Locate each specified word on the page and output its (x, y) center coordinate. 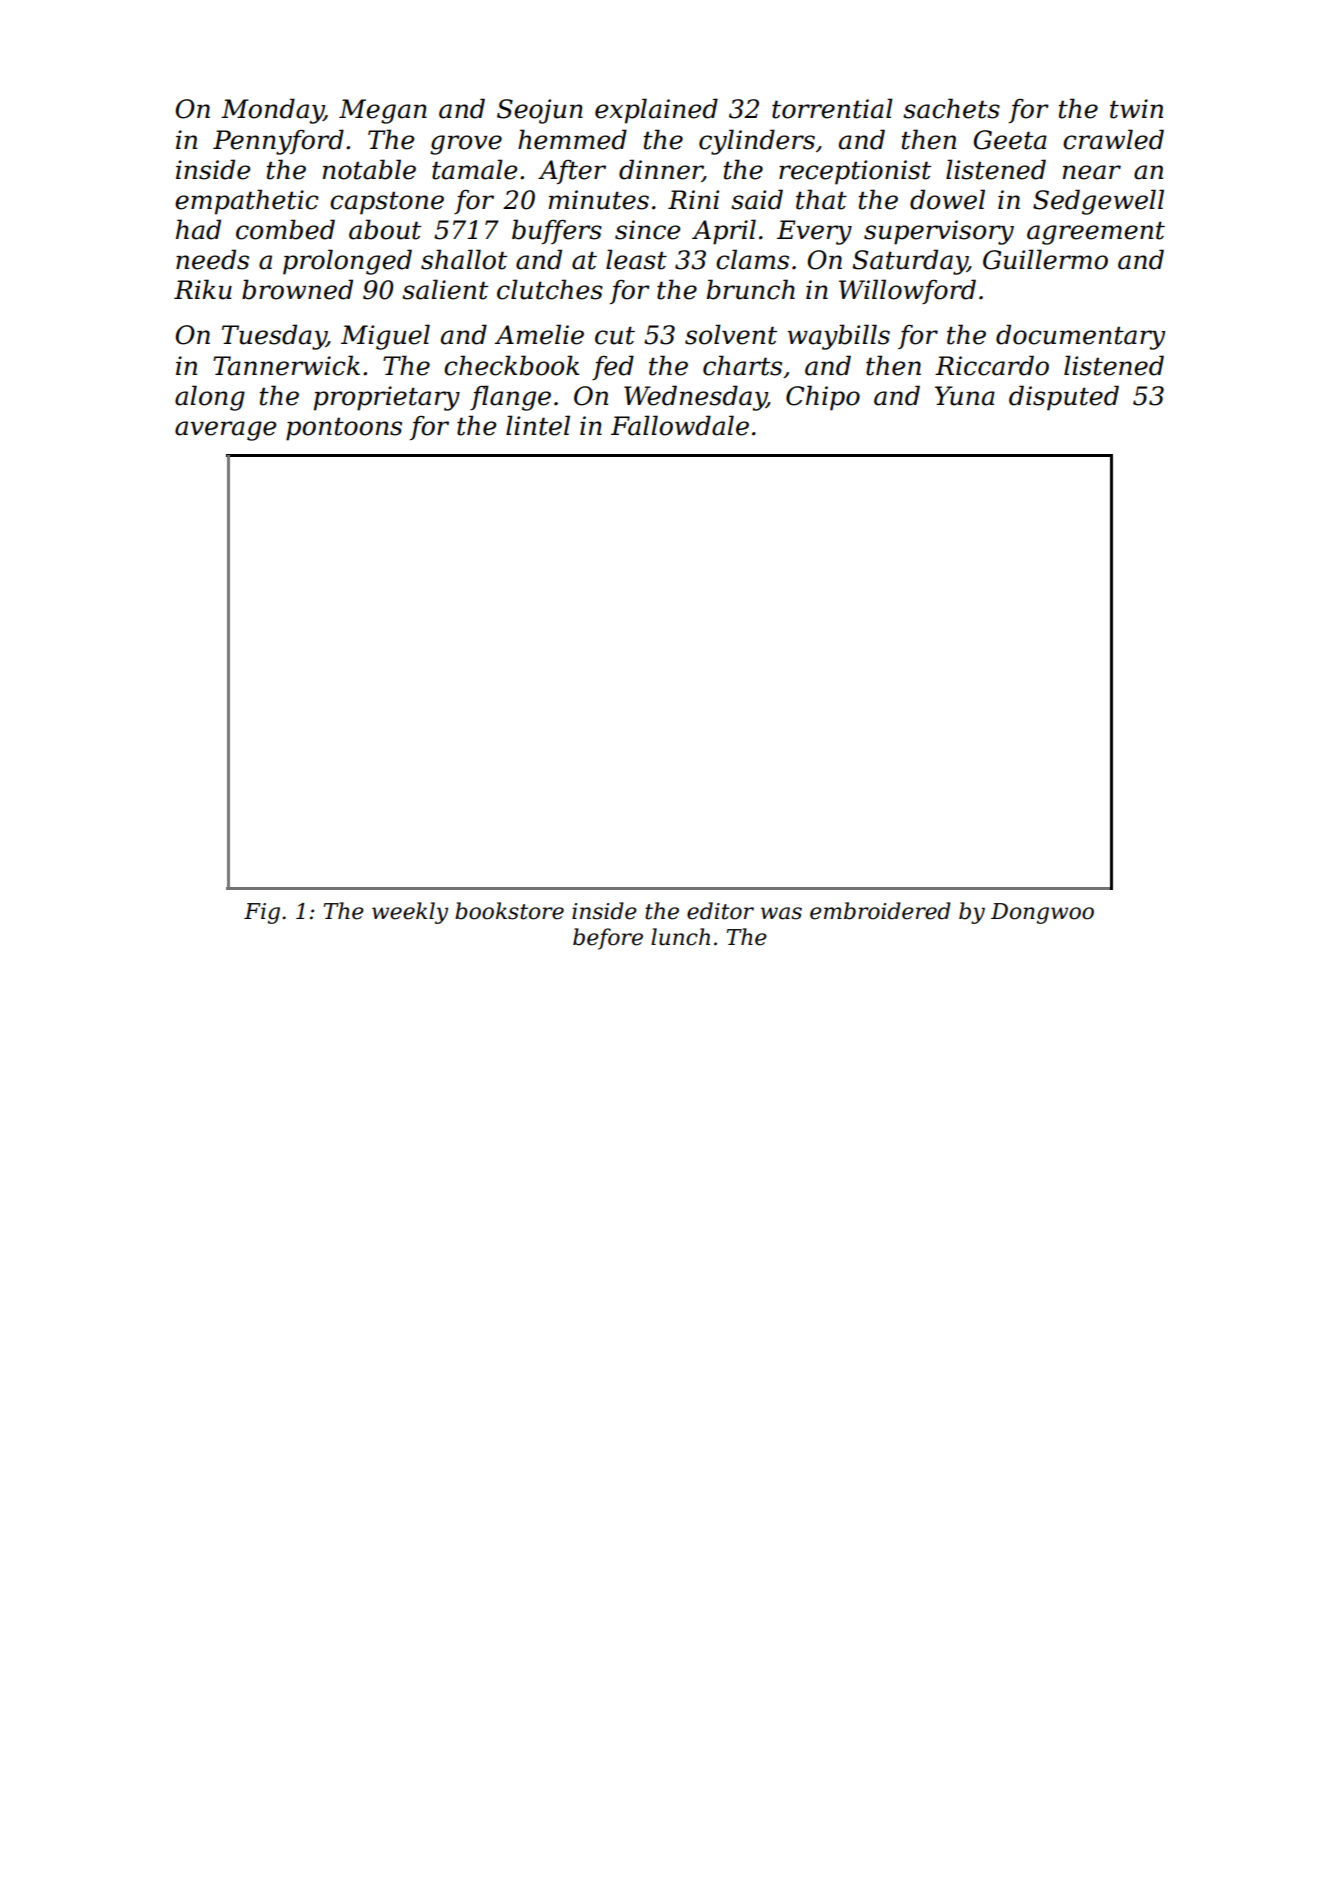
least (636, 259)
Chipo (823, 398)
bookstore (509, 911)
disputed (1064, 398)
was (781, 913)
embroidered (880, 911)
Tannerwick (286, 365)
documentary (1080, 337)
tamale (474, 169)
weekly (410, 913)
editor (720, 911)
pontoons (344, 429)
